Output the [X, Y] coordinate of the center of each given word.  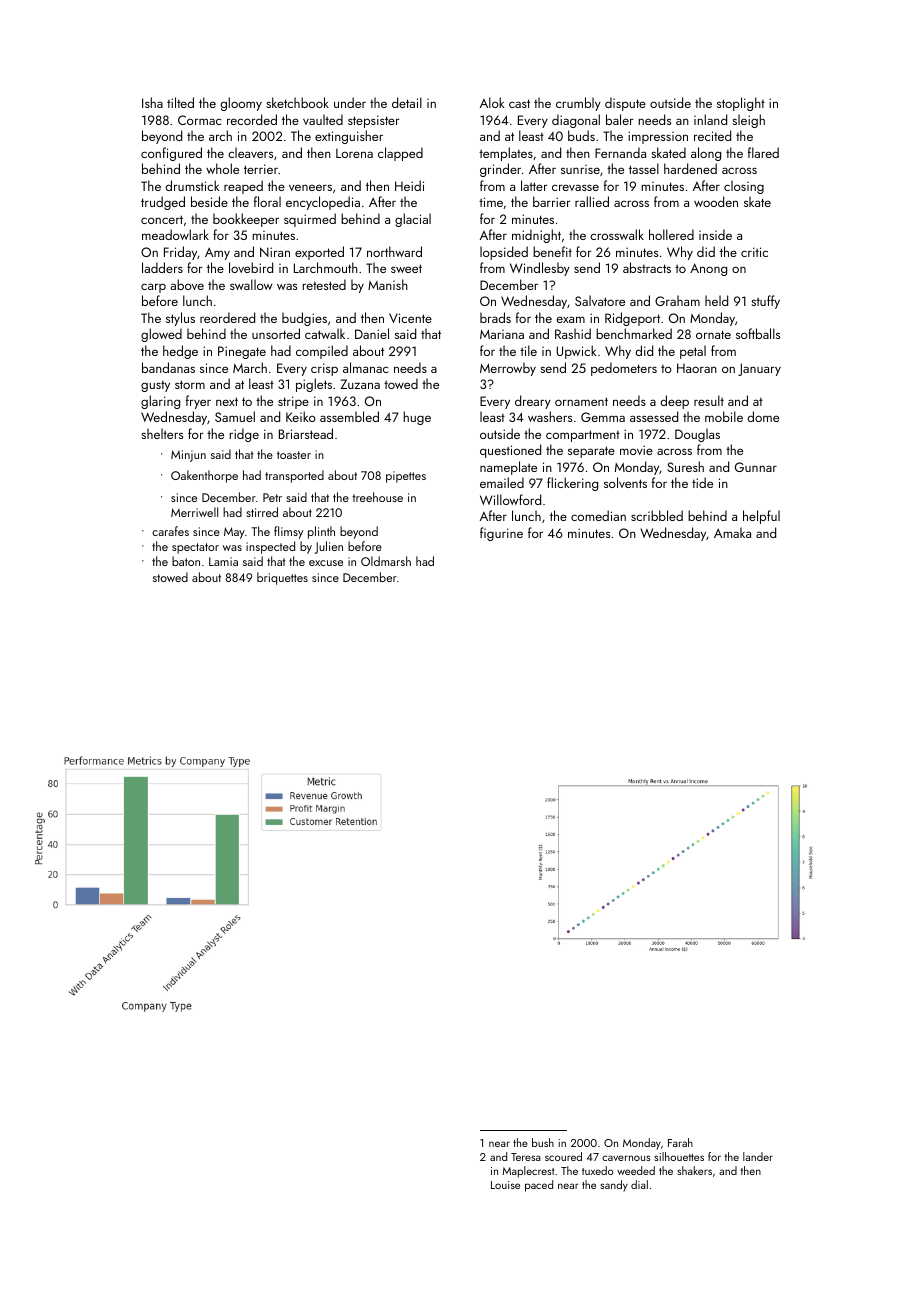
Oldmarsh [386, 561]
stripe [293, 402]
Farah [680, 1142]
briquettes [282, 578]
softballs [758, 333]
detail [407, 102]
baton [186, 561]
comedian [598, 515]
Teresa [526, 1157]
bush [543, 1142]
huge [417, 418]
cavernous [626, 1158]
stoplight [741, 104]
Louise [505, 1185]
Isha [152, 102]
